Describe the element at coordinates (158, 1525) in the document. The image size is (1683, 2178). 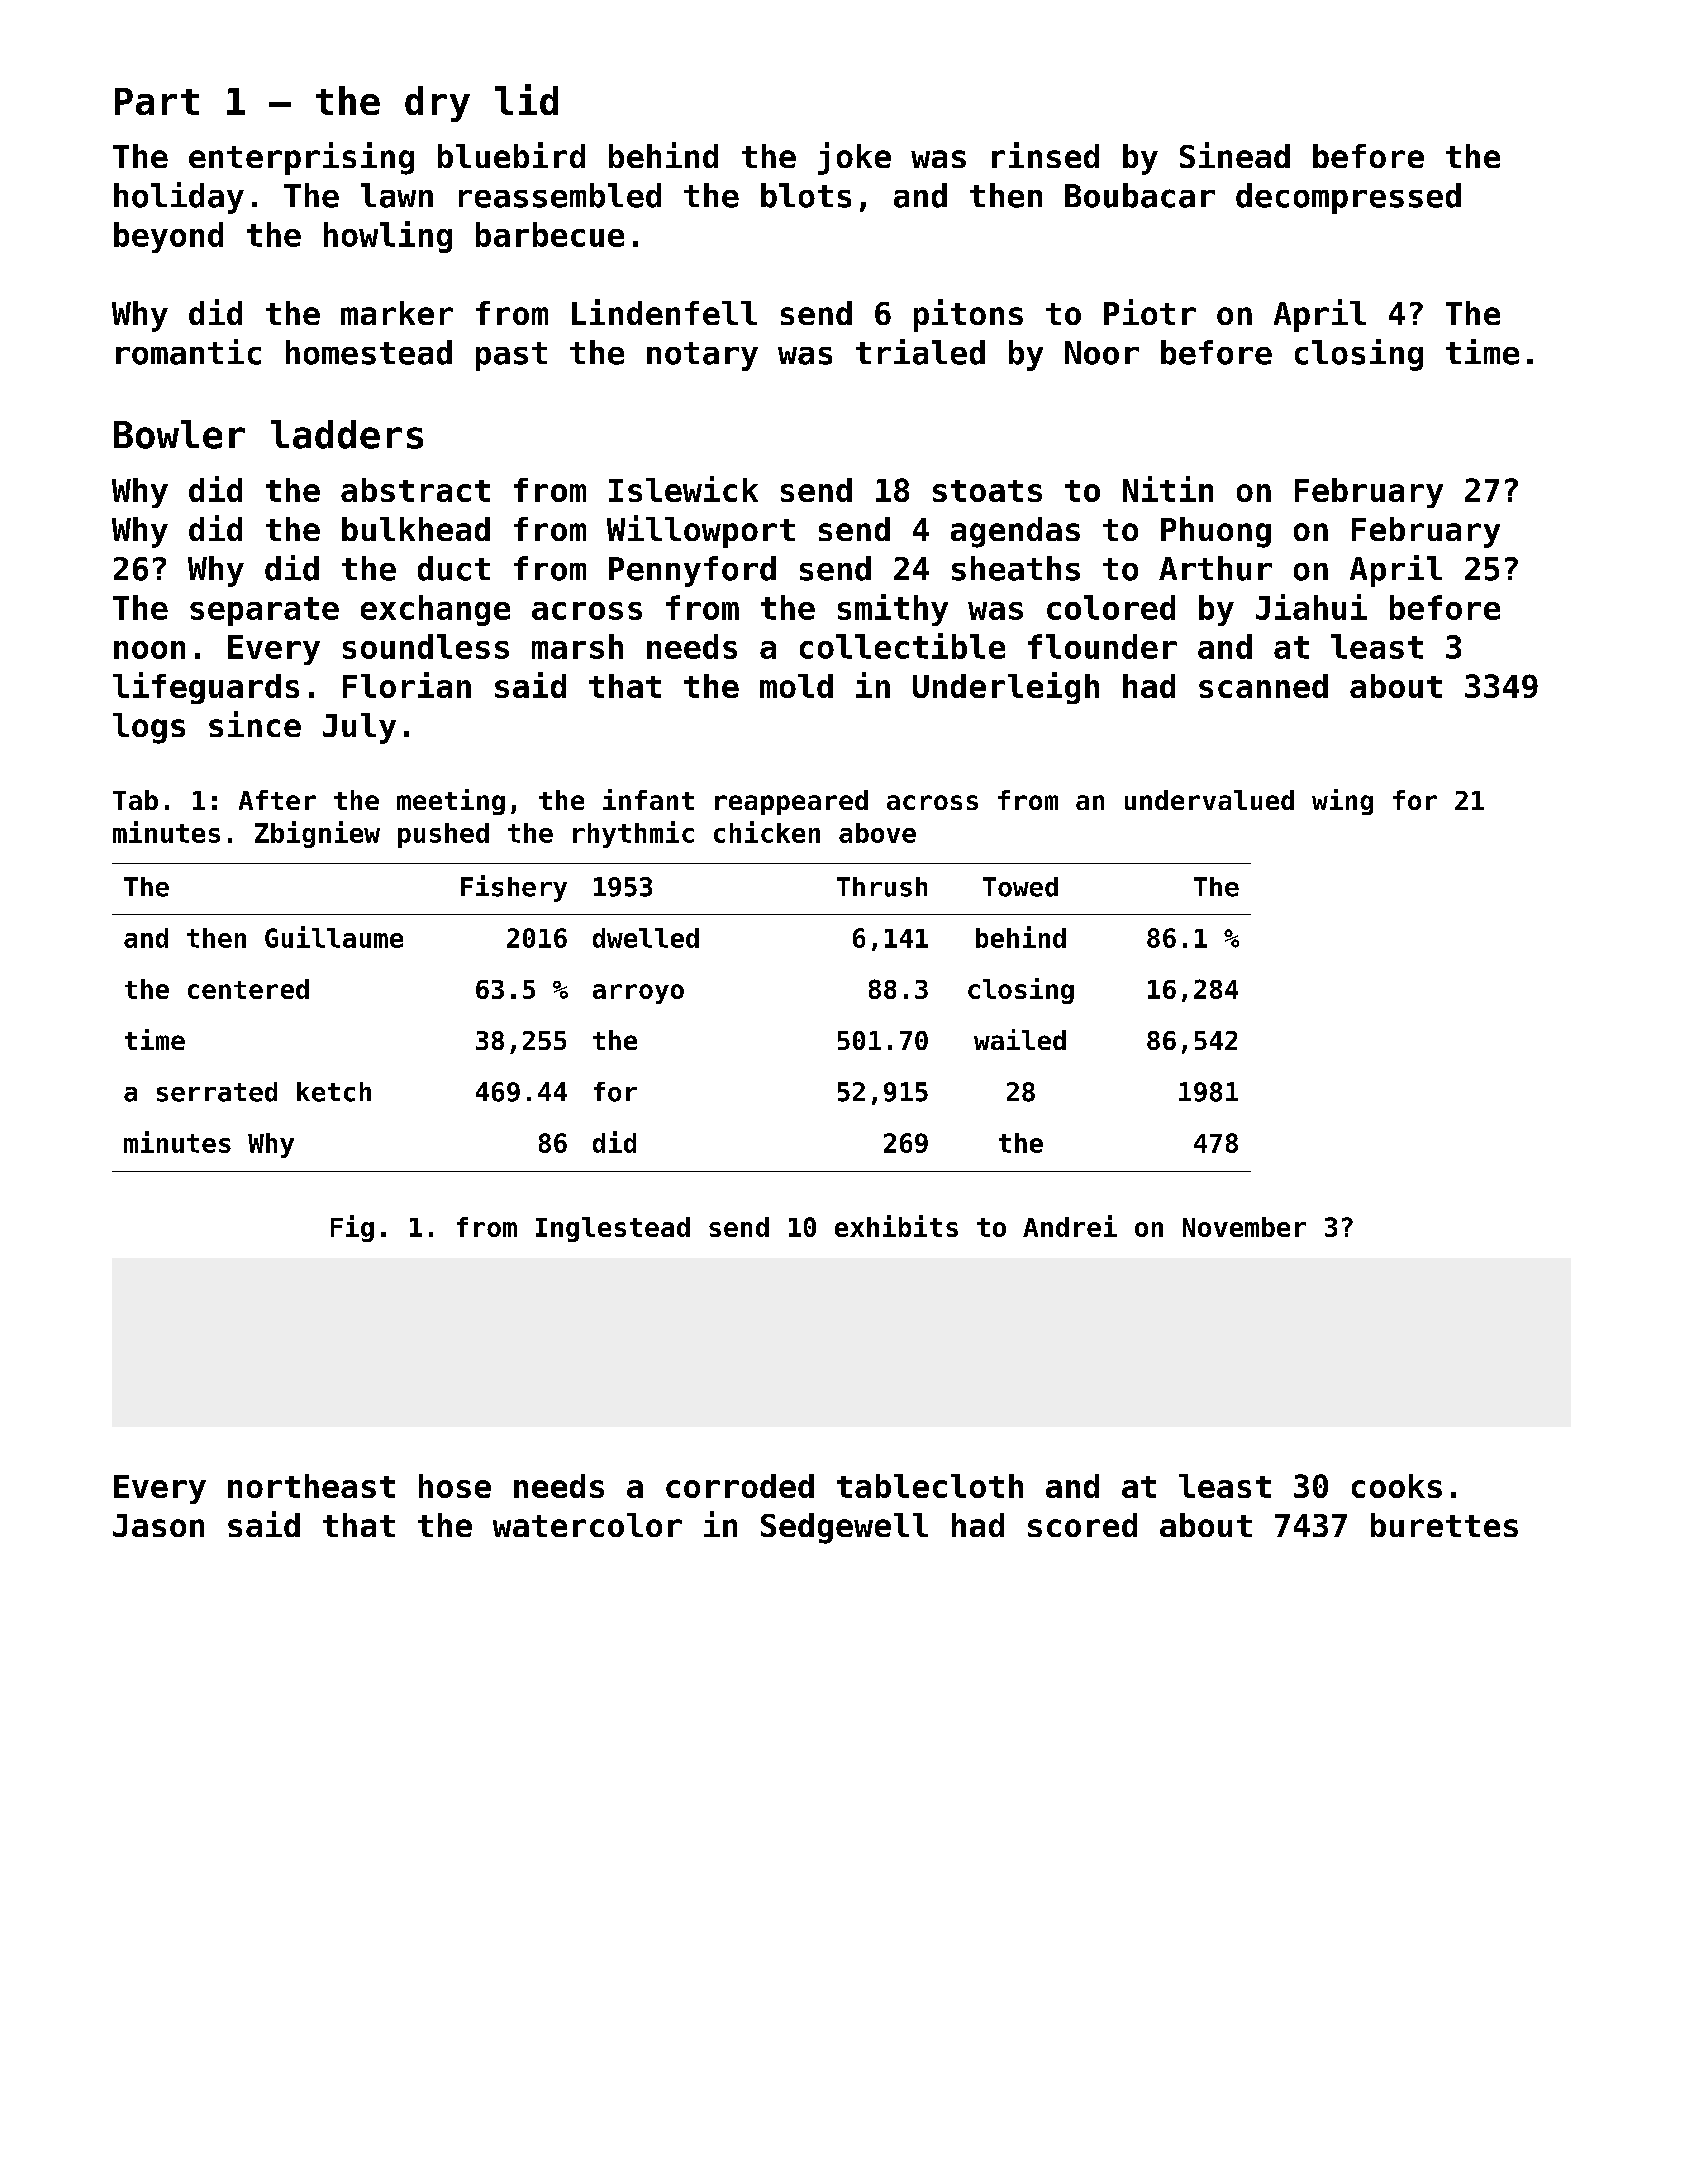
I see `Jason` at that location.
